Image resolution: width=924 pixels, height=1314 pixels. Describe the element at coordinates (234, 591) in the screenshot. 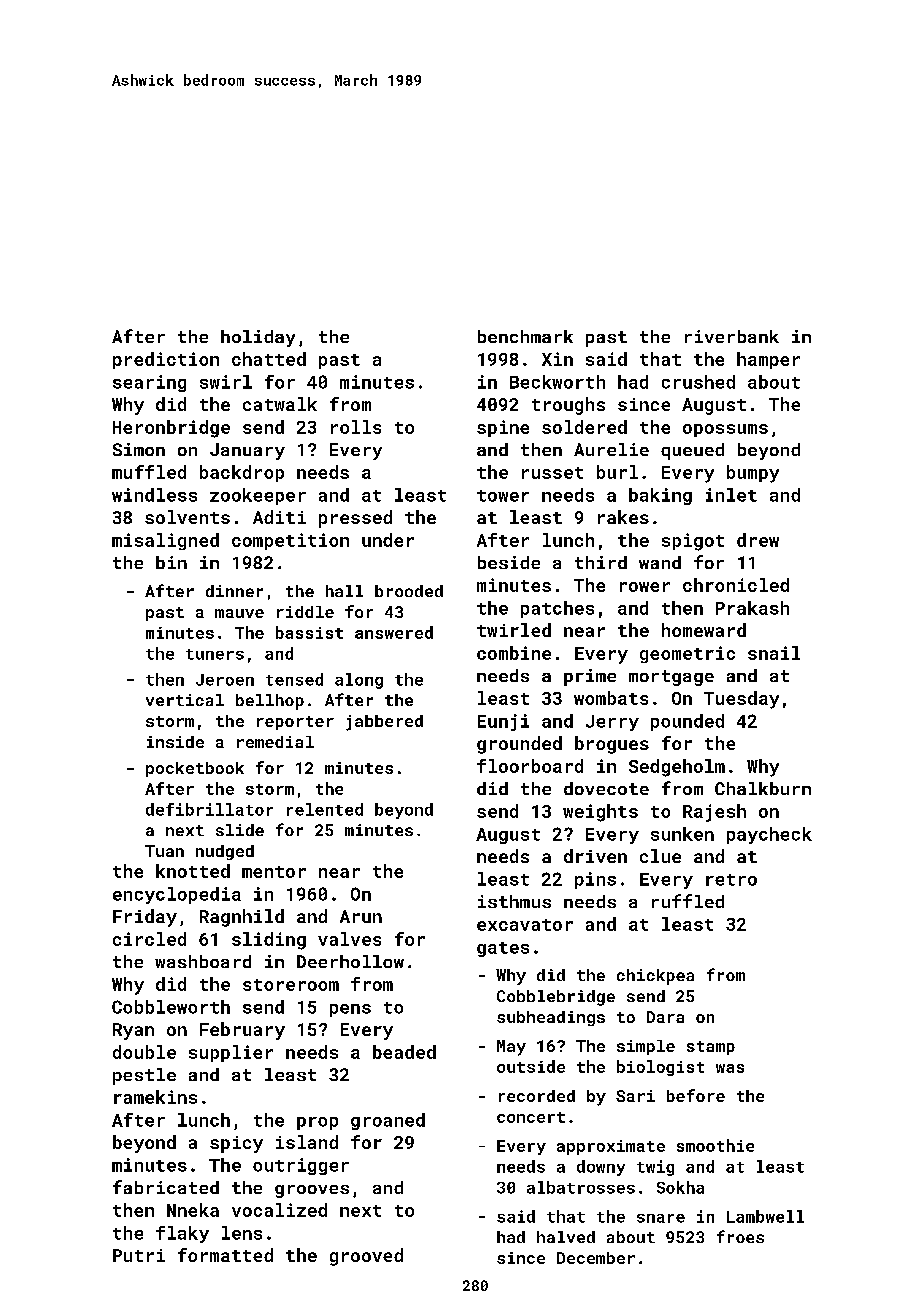

I see `dinner` at that location.
